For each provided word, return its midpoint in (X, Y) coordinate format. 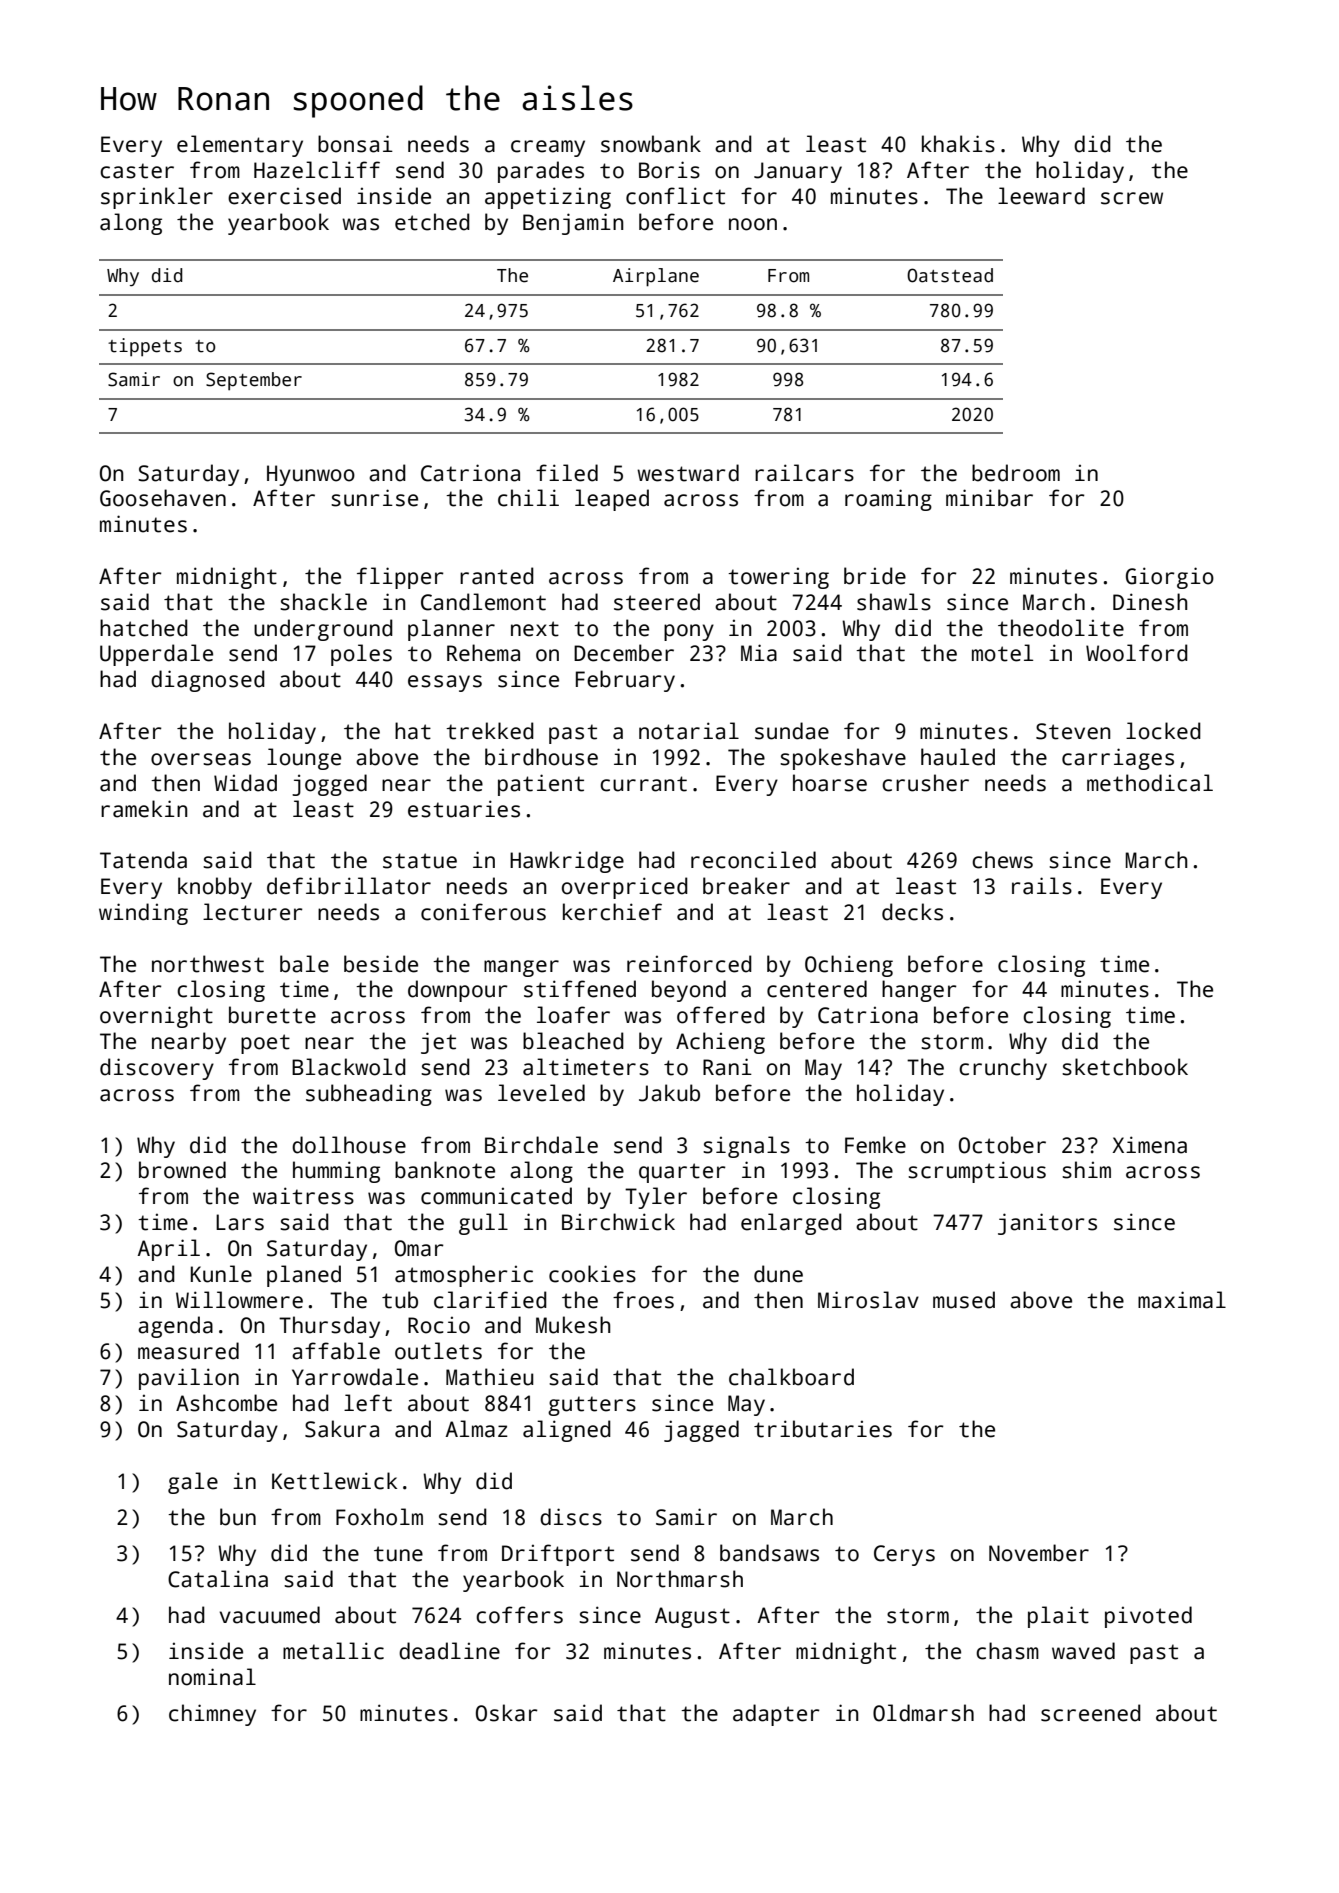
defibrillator (349, 886)
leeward (1041, 196)
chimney (212, 1715)
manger (521, 968)
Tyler (656, 1198)
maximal (1182, 1300)
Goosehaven (163, 498)
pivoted (1148, 1617)
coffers (519, 1615)
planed (304, 1276)
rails (1042, 886)
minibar (989, 498)
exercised (284, 196)
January (798, 172)
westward (688, 473)
